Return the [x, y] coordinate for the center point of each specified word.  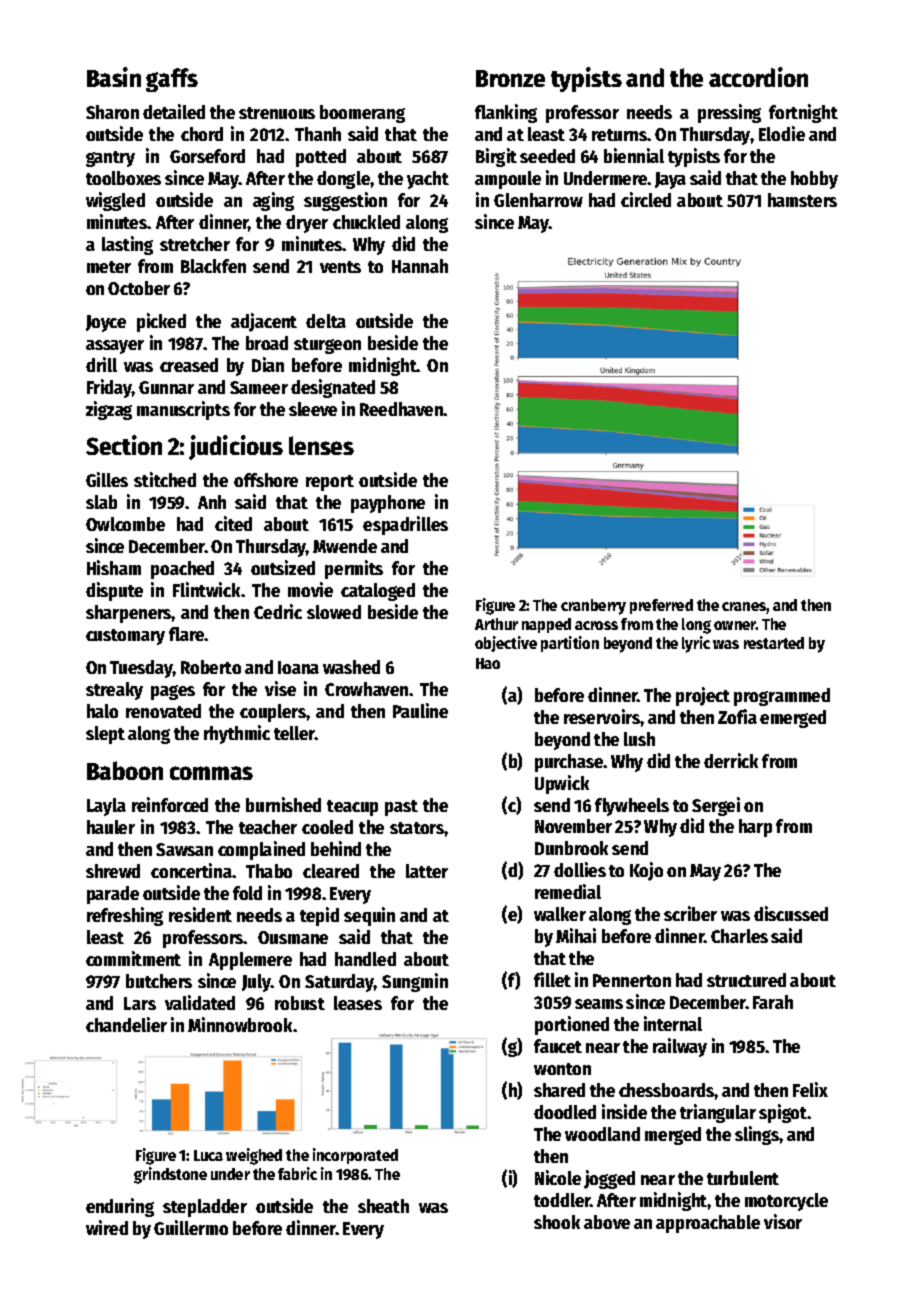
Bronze [510, 78]
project [703, 696]
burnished [283, 804]
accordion [758, 77]
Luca [208, 1155]
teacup [352, 808]
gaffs [172, 80]
